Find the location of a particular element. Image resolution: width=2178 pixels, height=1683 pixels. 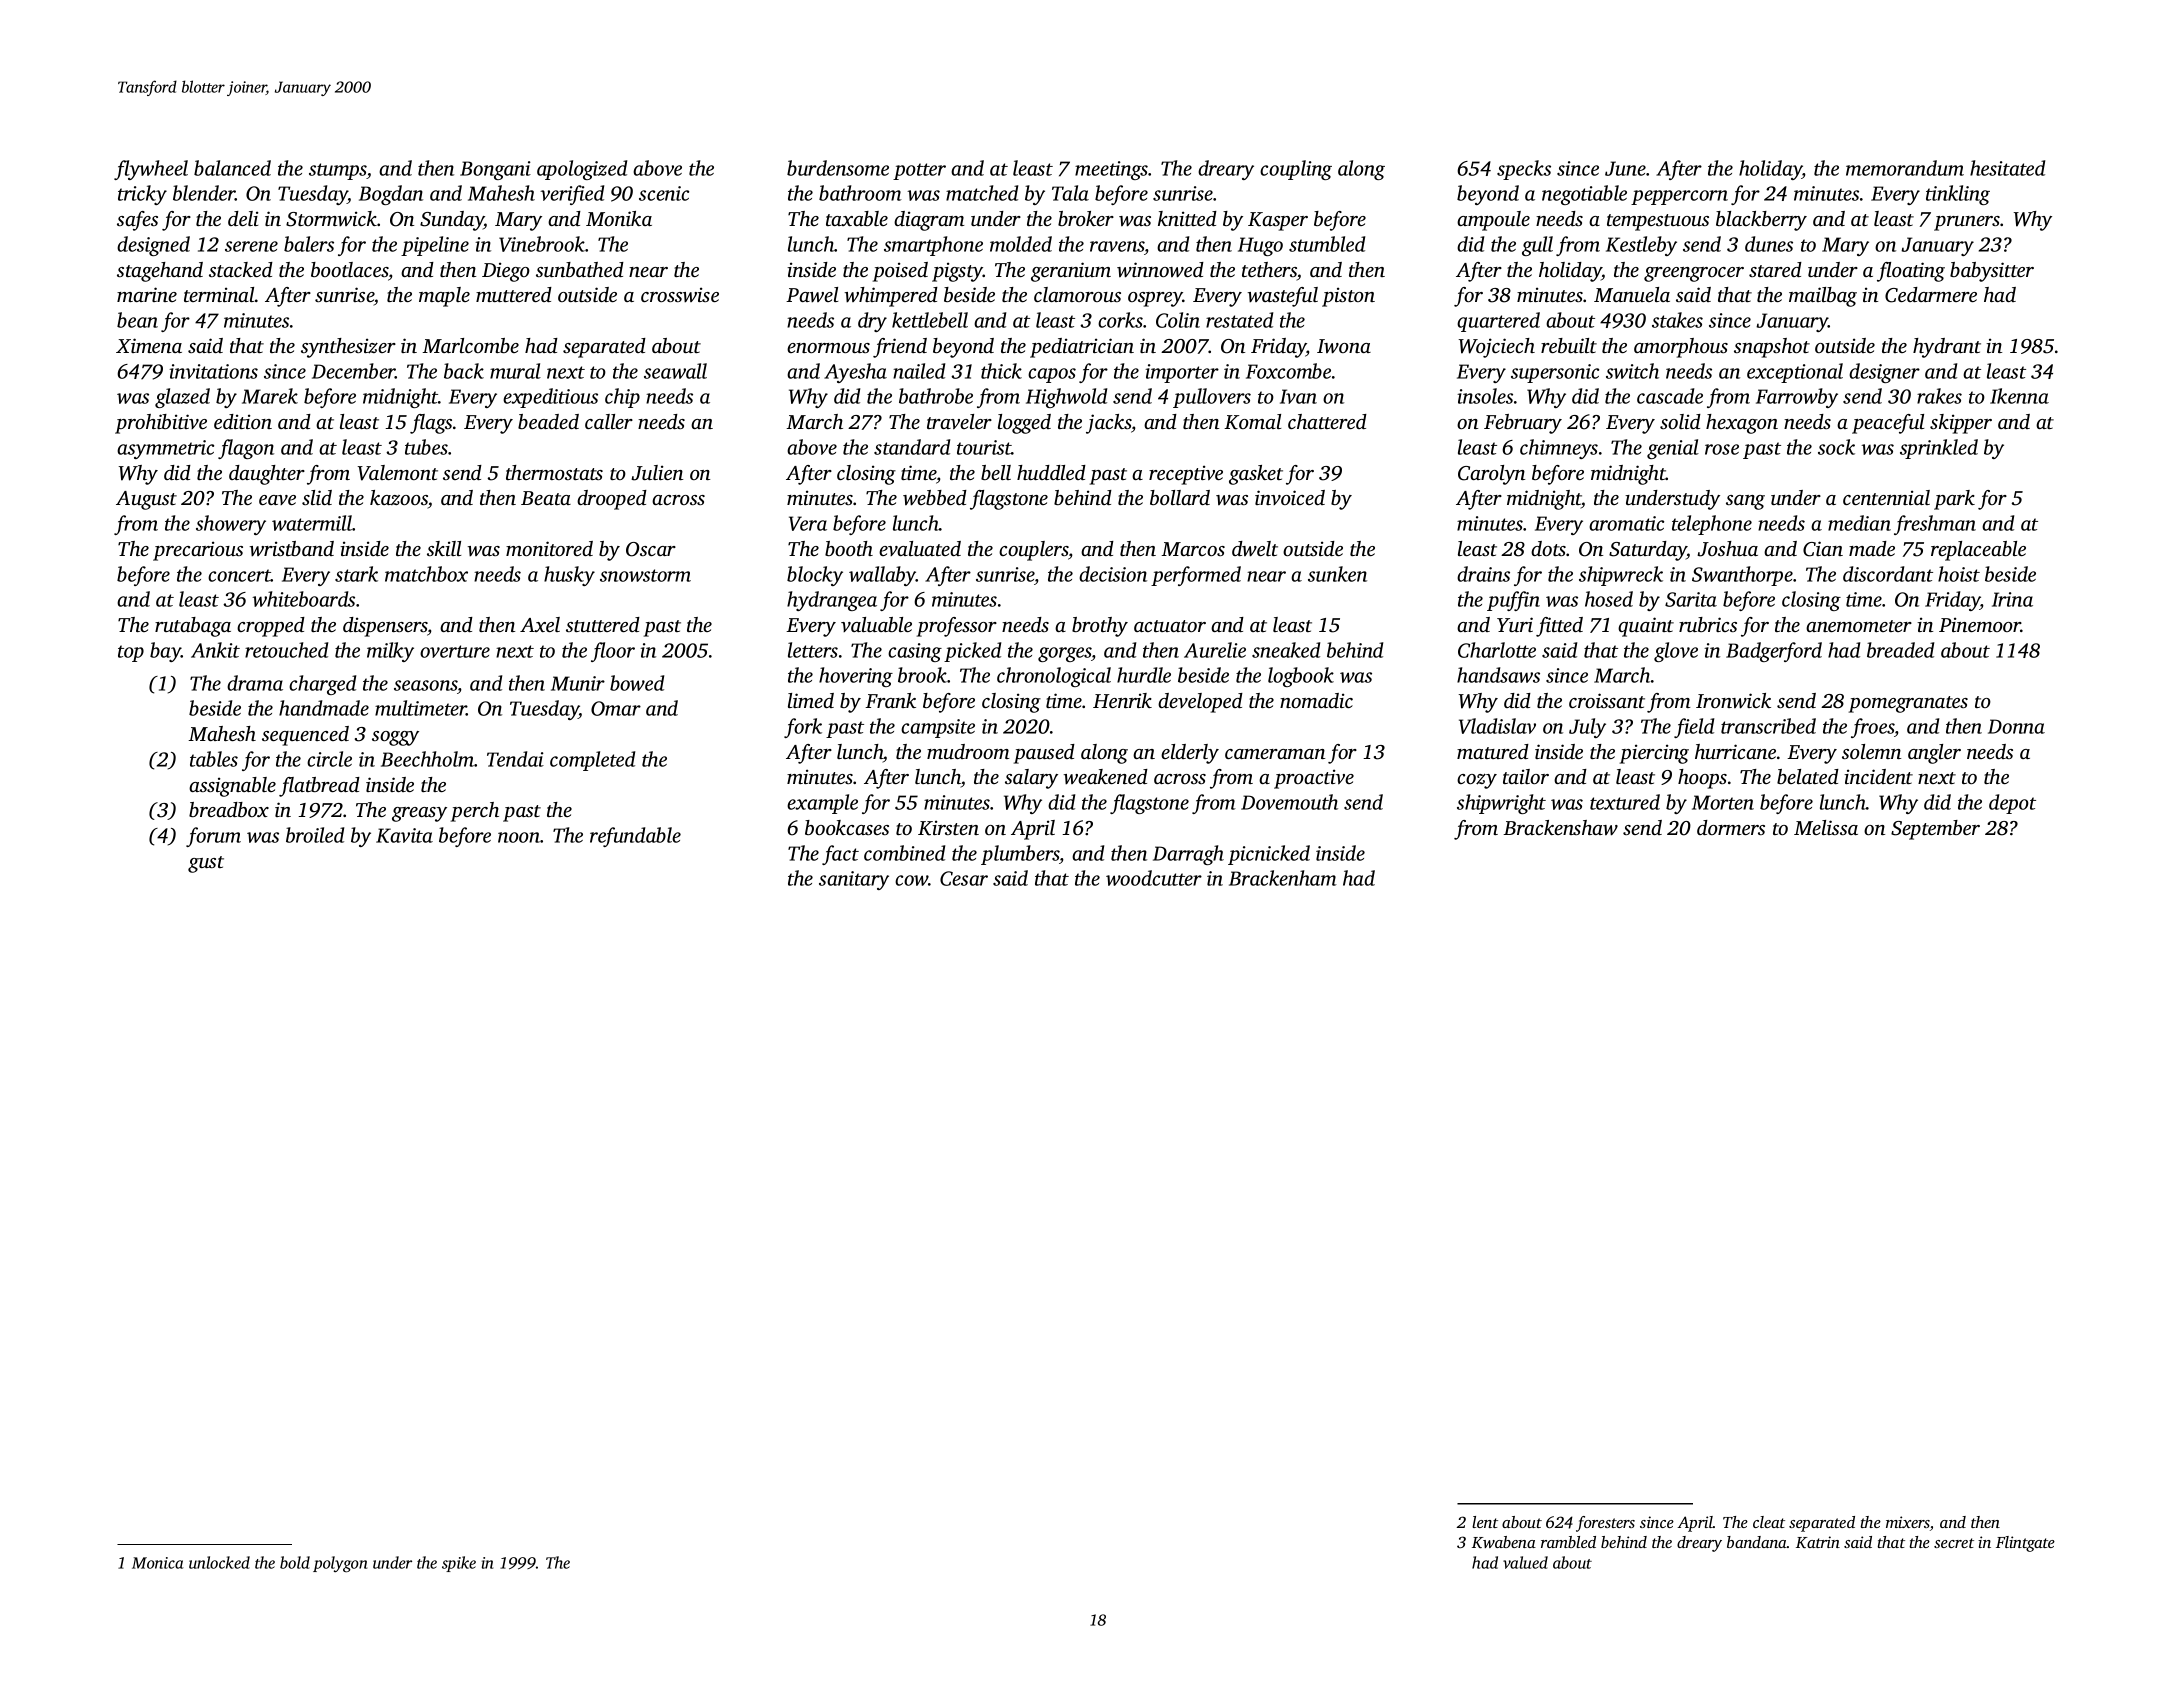

thick is located at coordinates (1001, 371).
